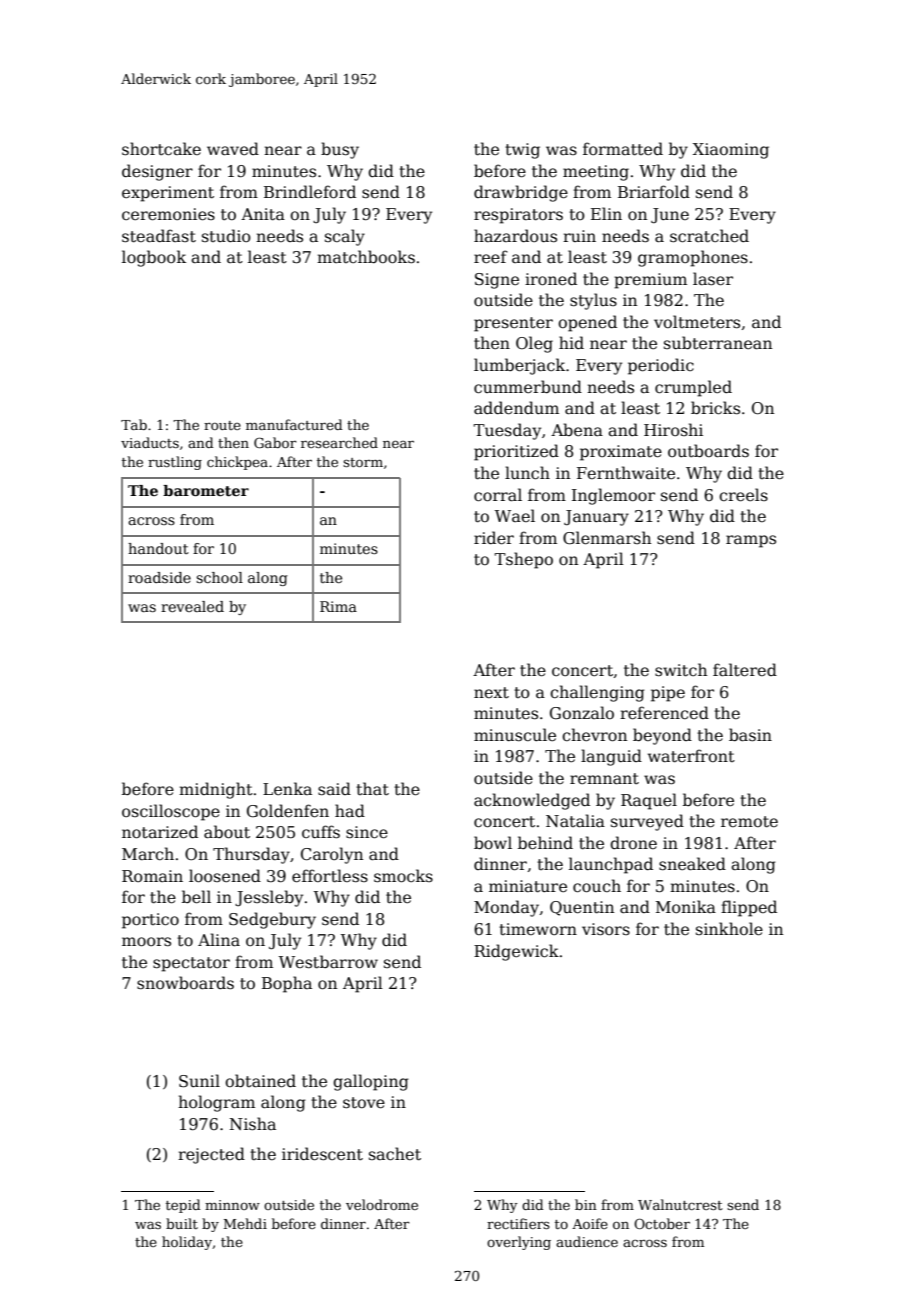  What do you see at coordinates (633, 842) in the page?
I see `drone` at bounding box center [633, 842].
